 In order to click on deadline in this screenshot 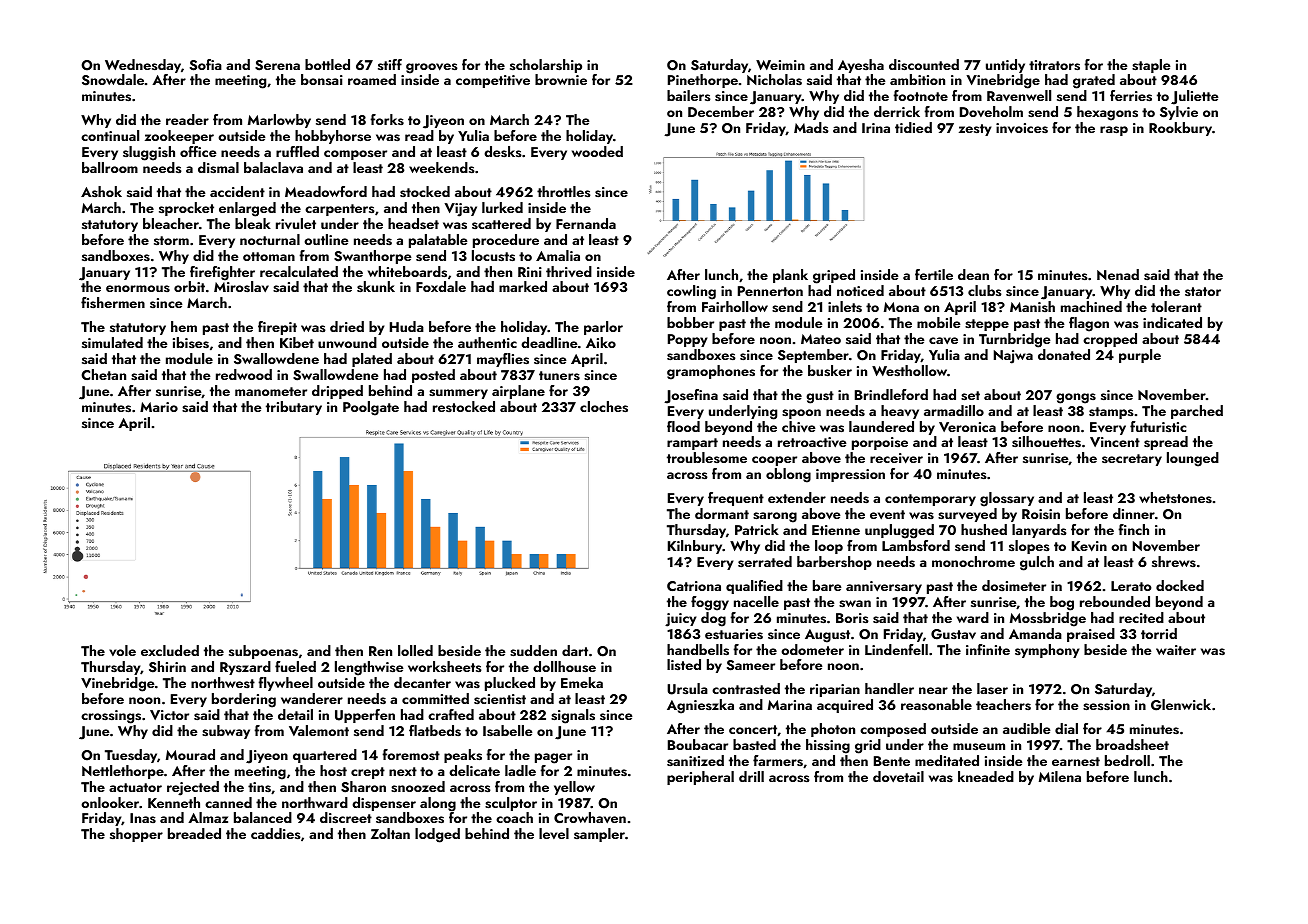, I will do `click(549, 342)`.
